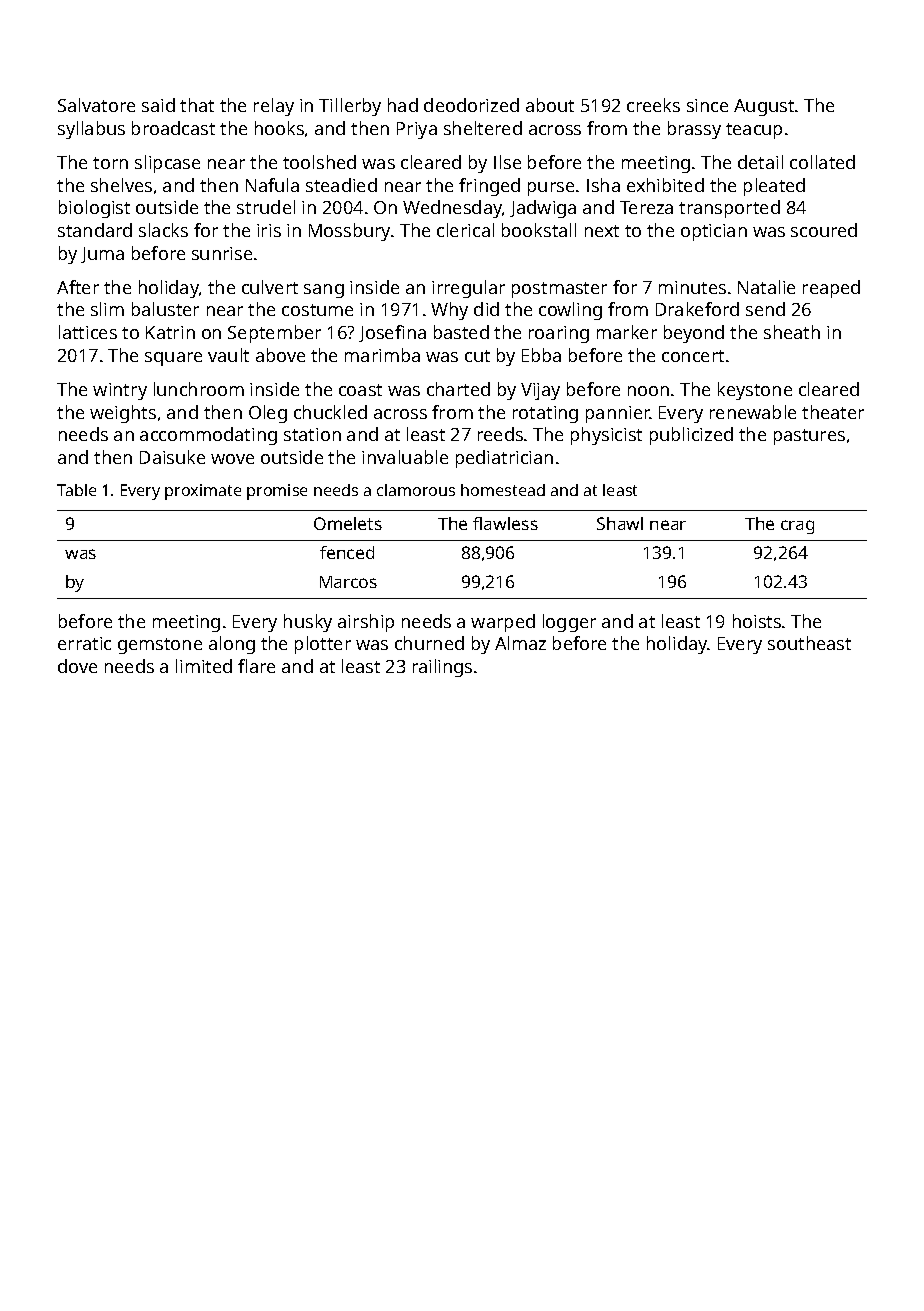  I want to click on Table, so click(76, 490).
